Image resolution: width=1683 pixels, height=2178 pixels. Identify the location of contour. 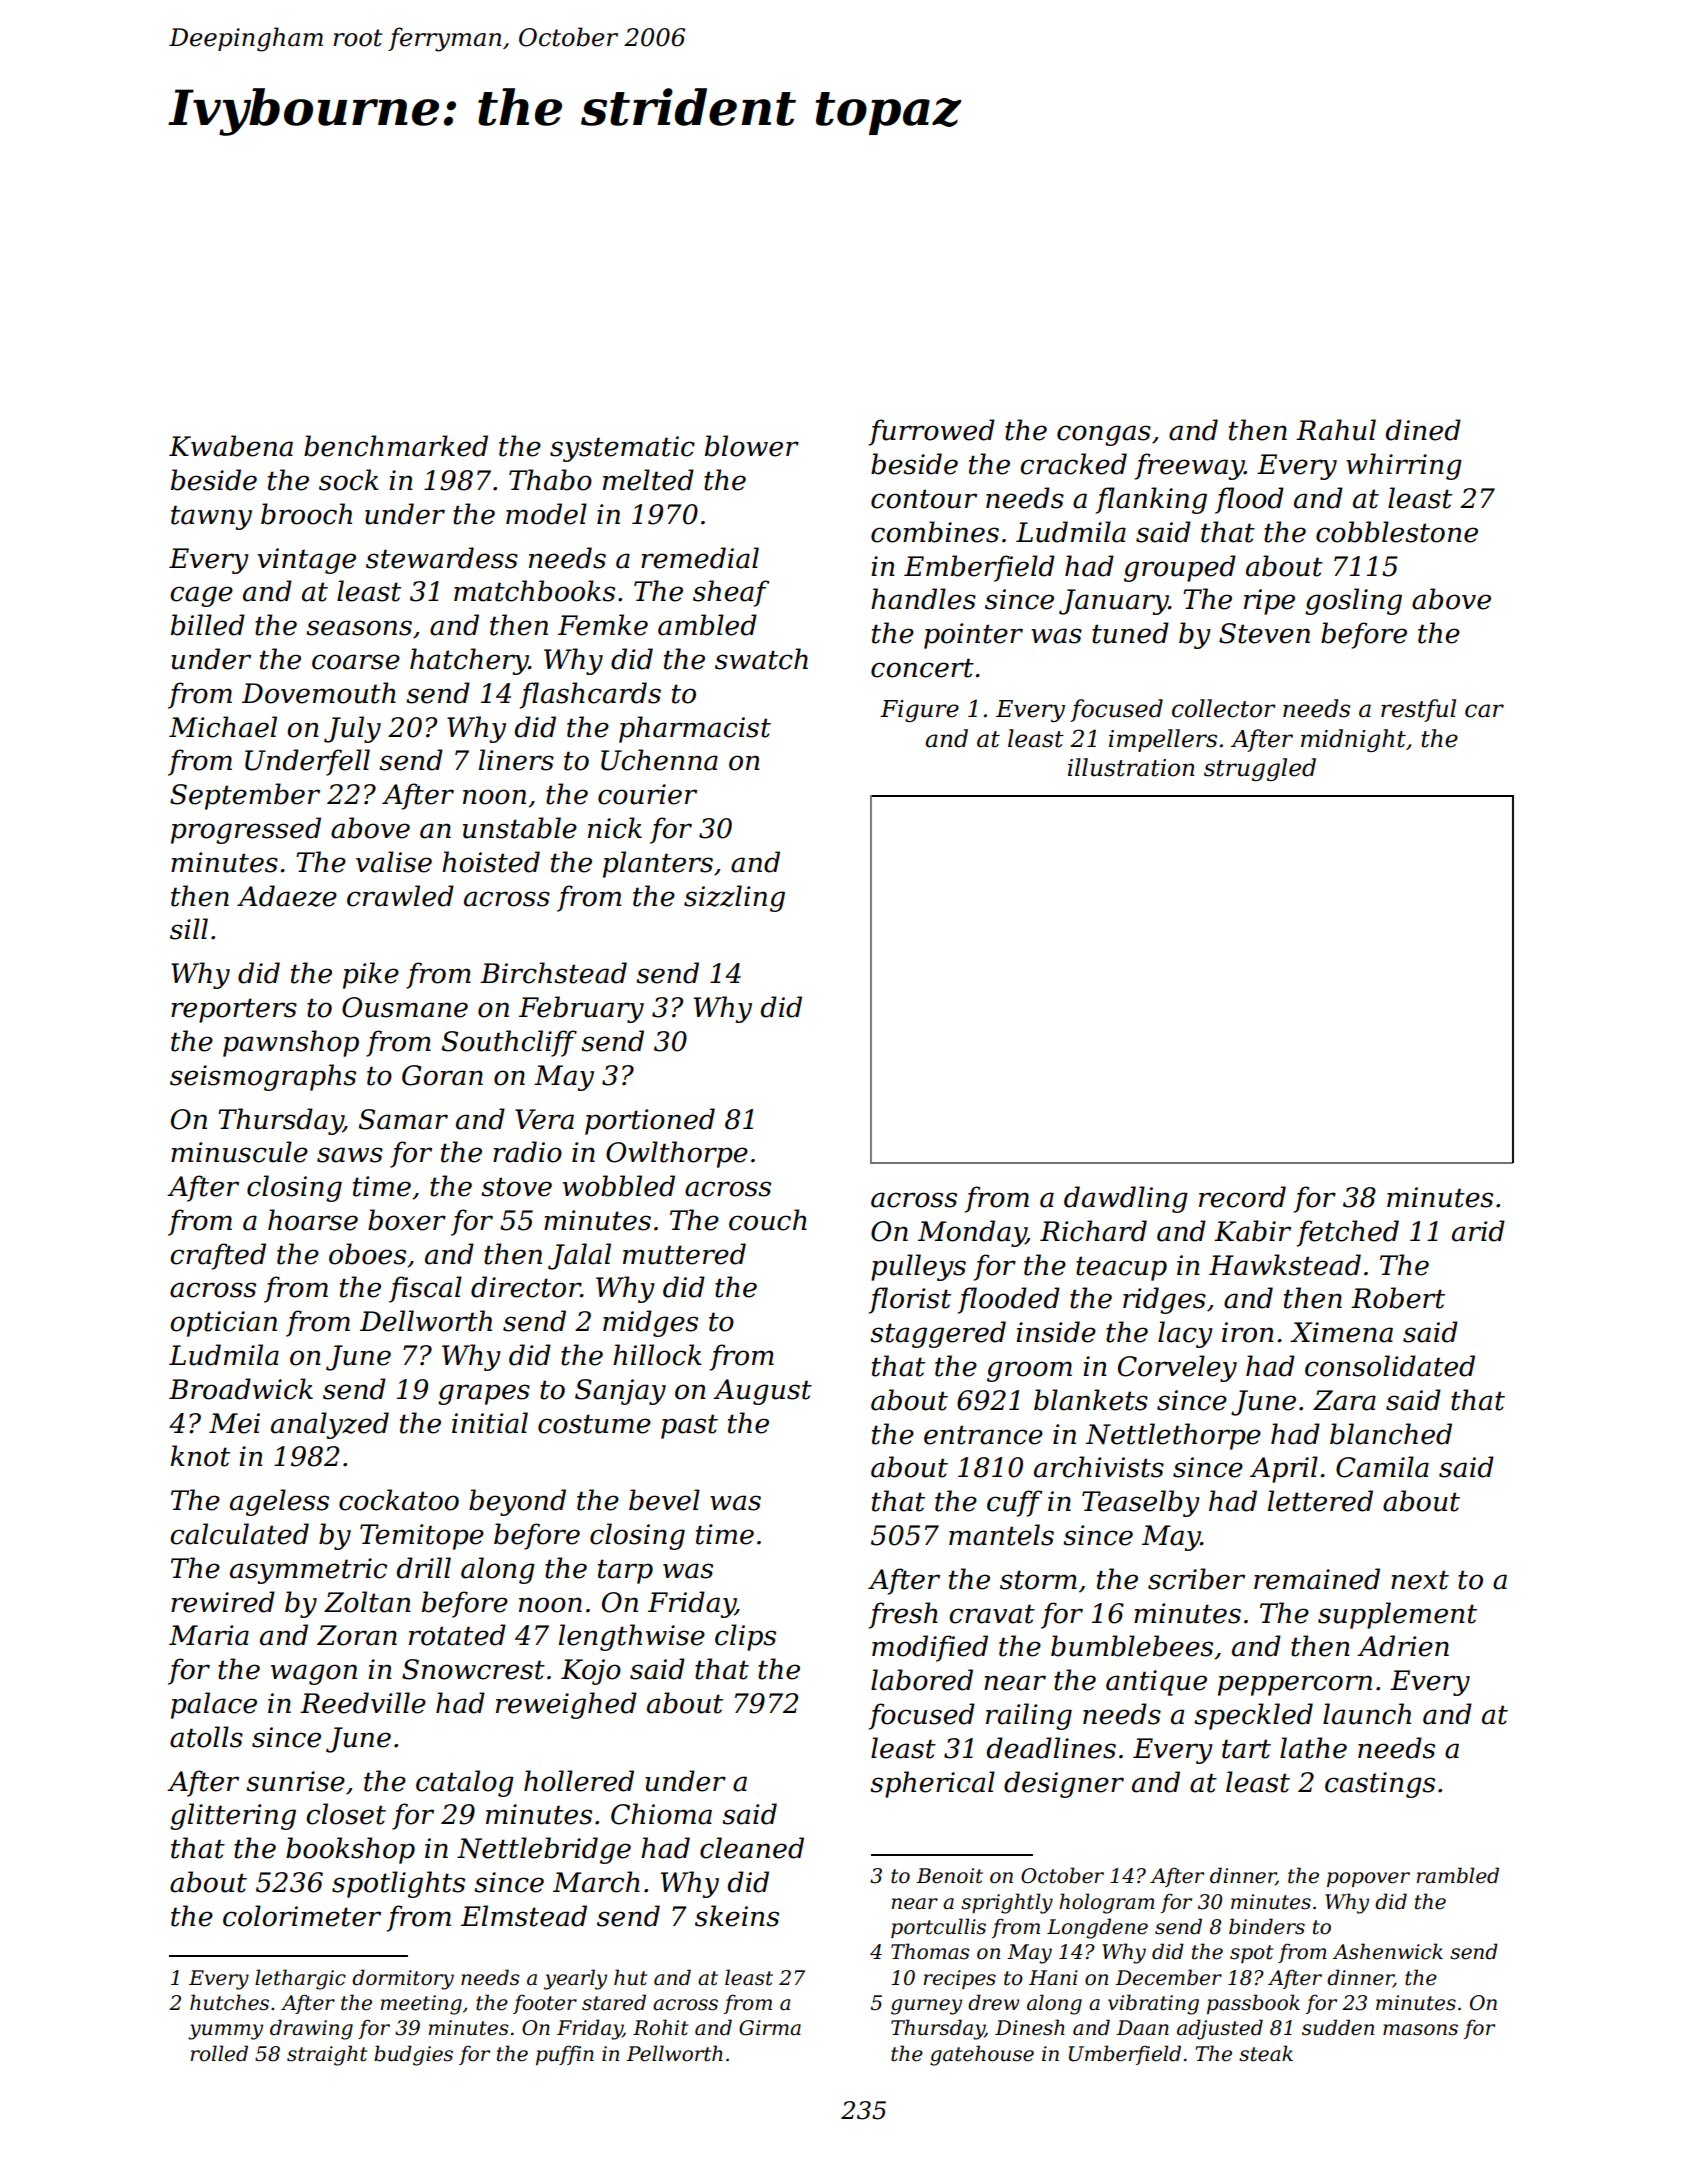
(924, 499).
